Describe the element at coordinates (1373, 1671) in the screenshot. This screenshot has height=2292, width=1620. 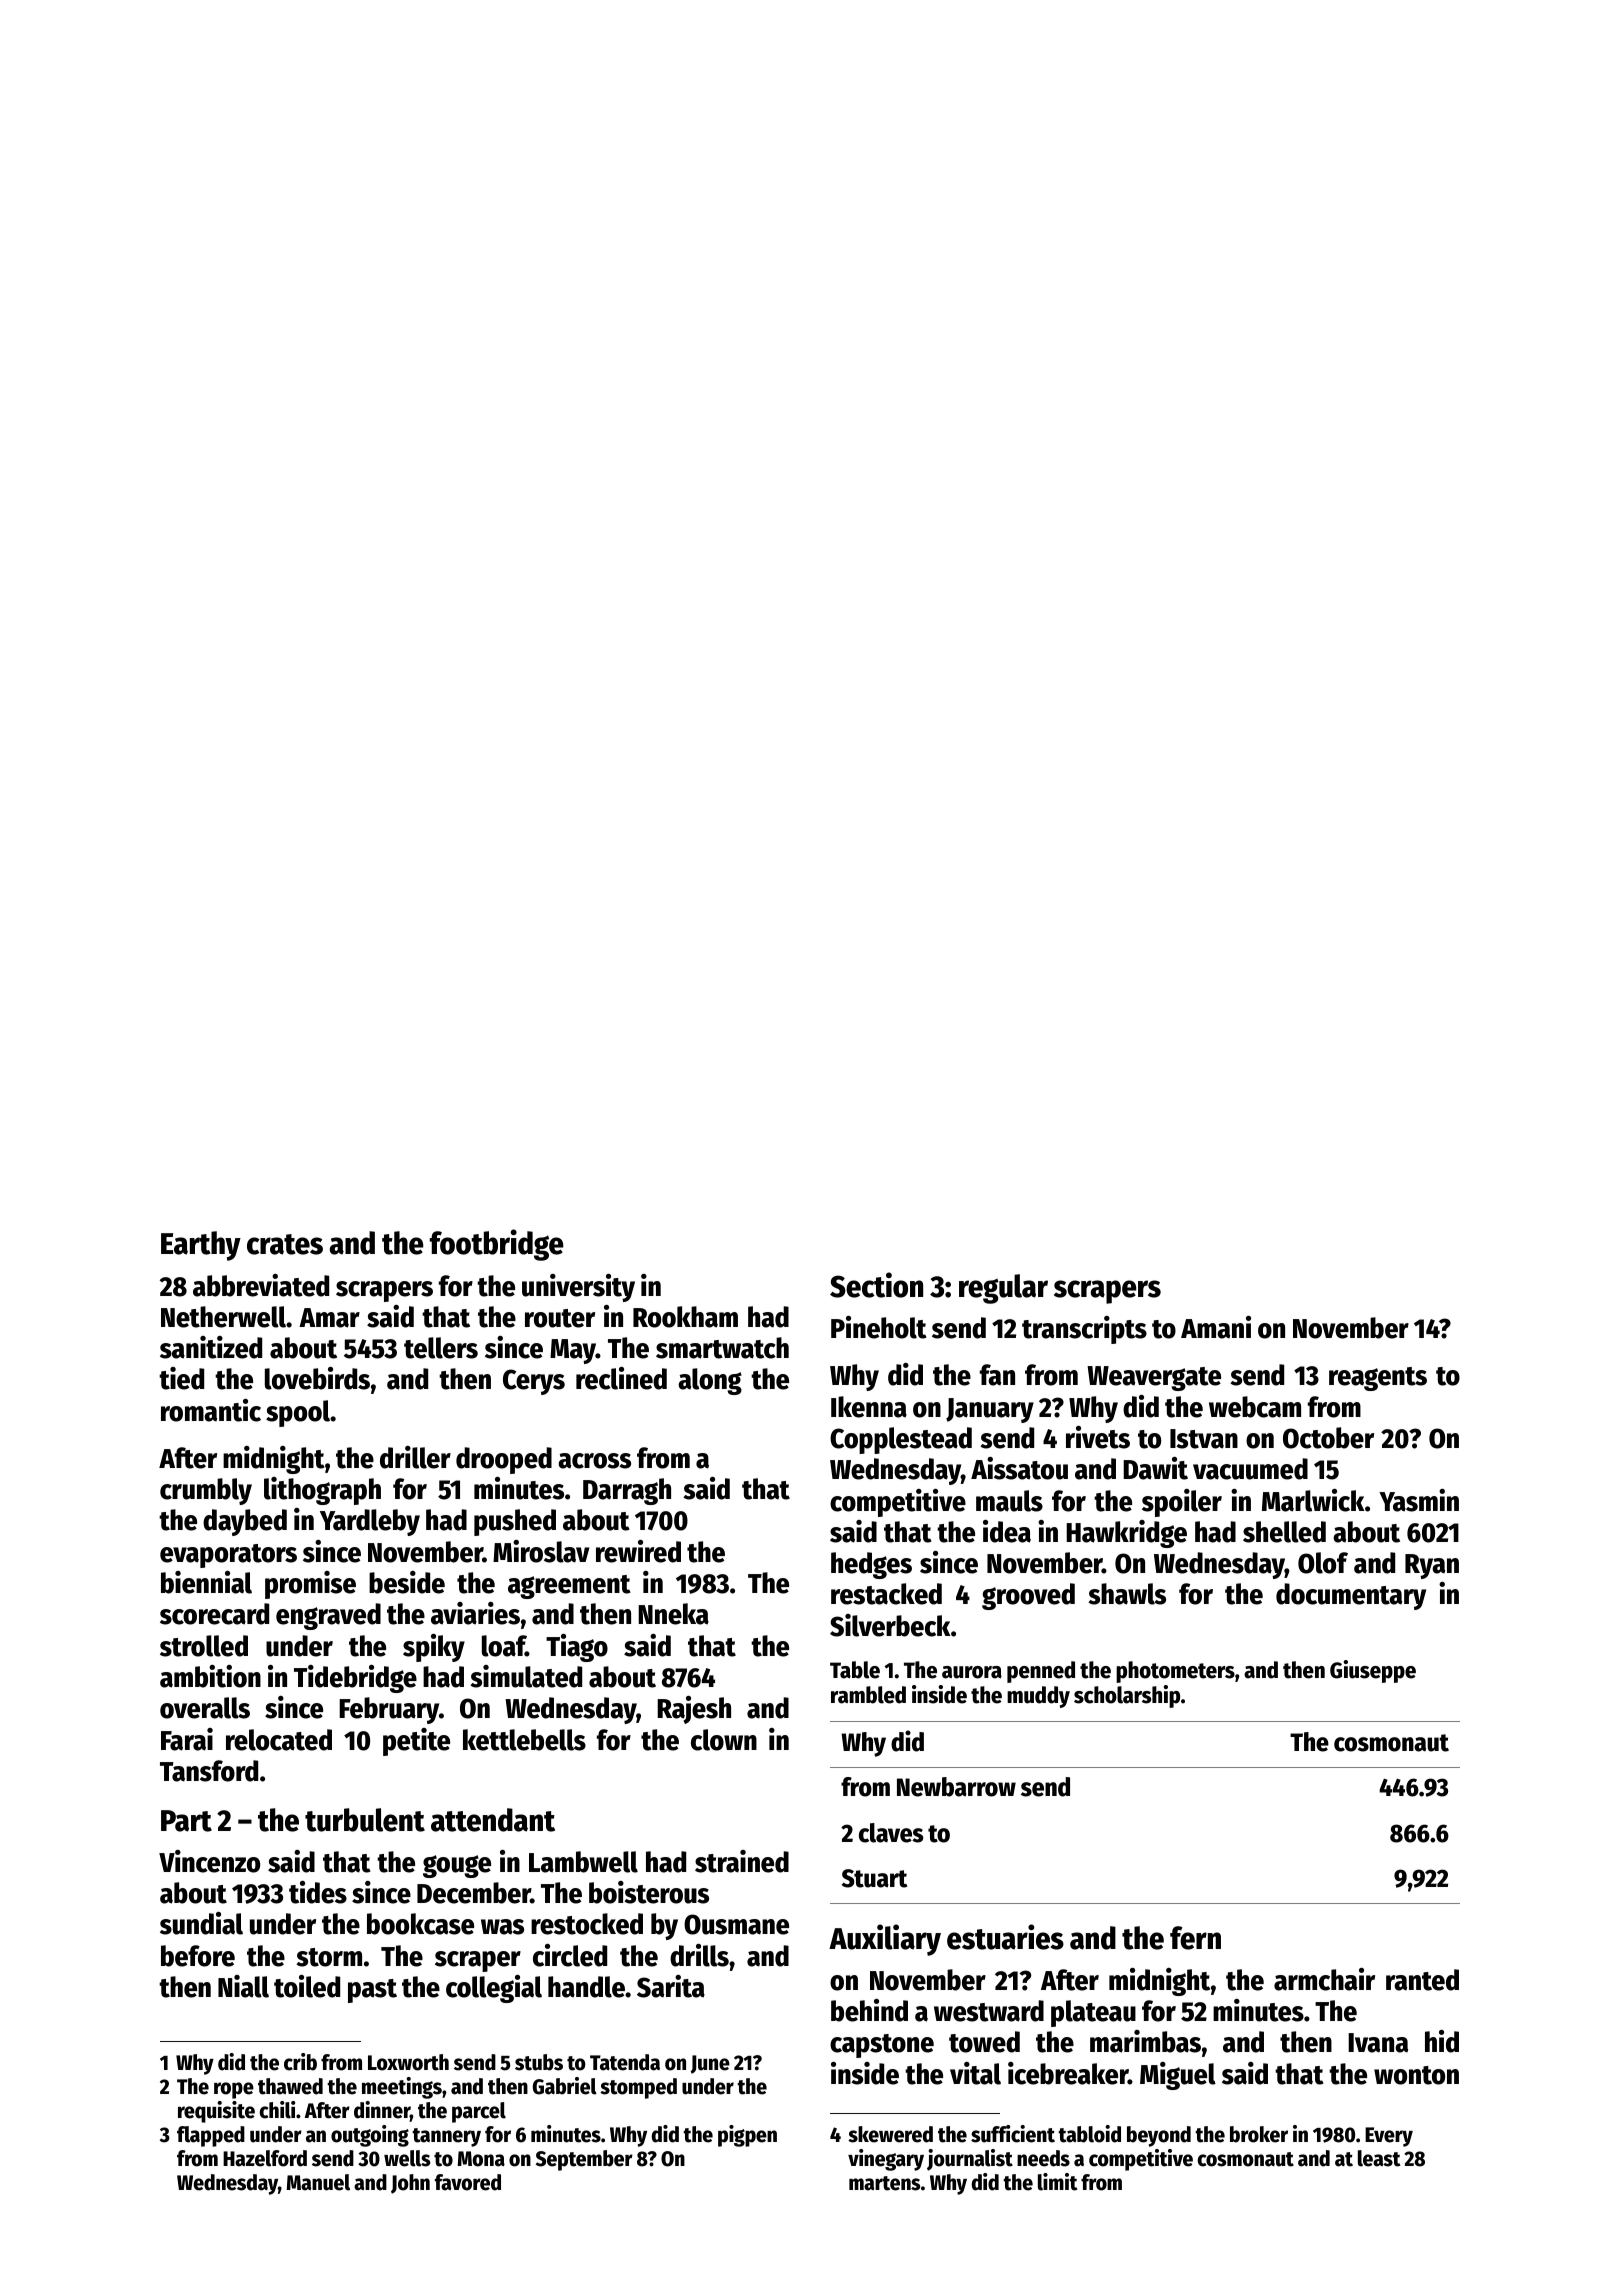
I see `Giuseppe` at that location.
